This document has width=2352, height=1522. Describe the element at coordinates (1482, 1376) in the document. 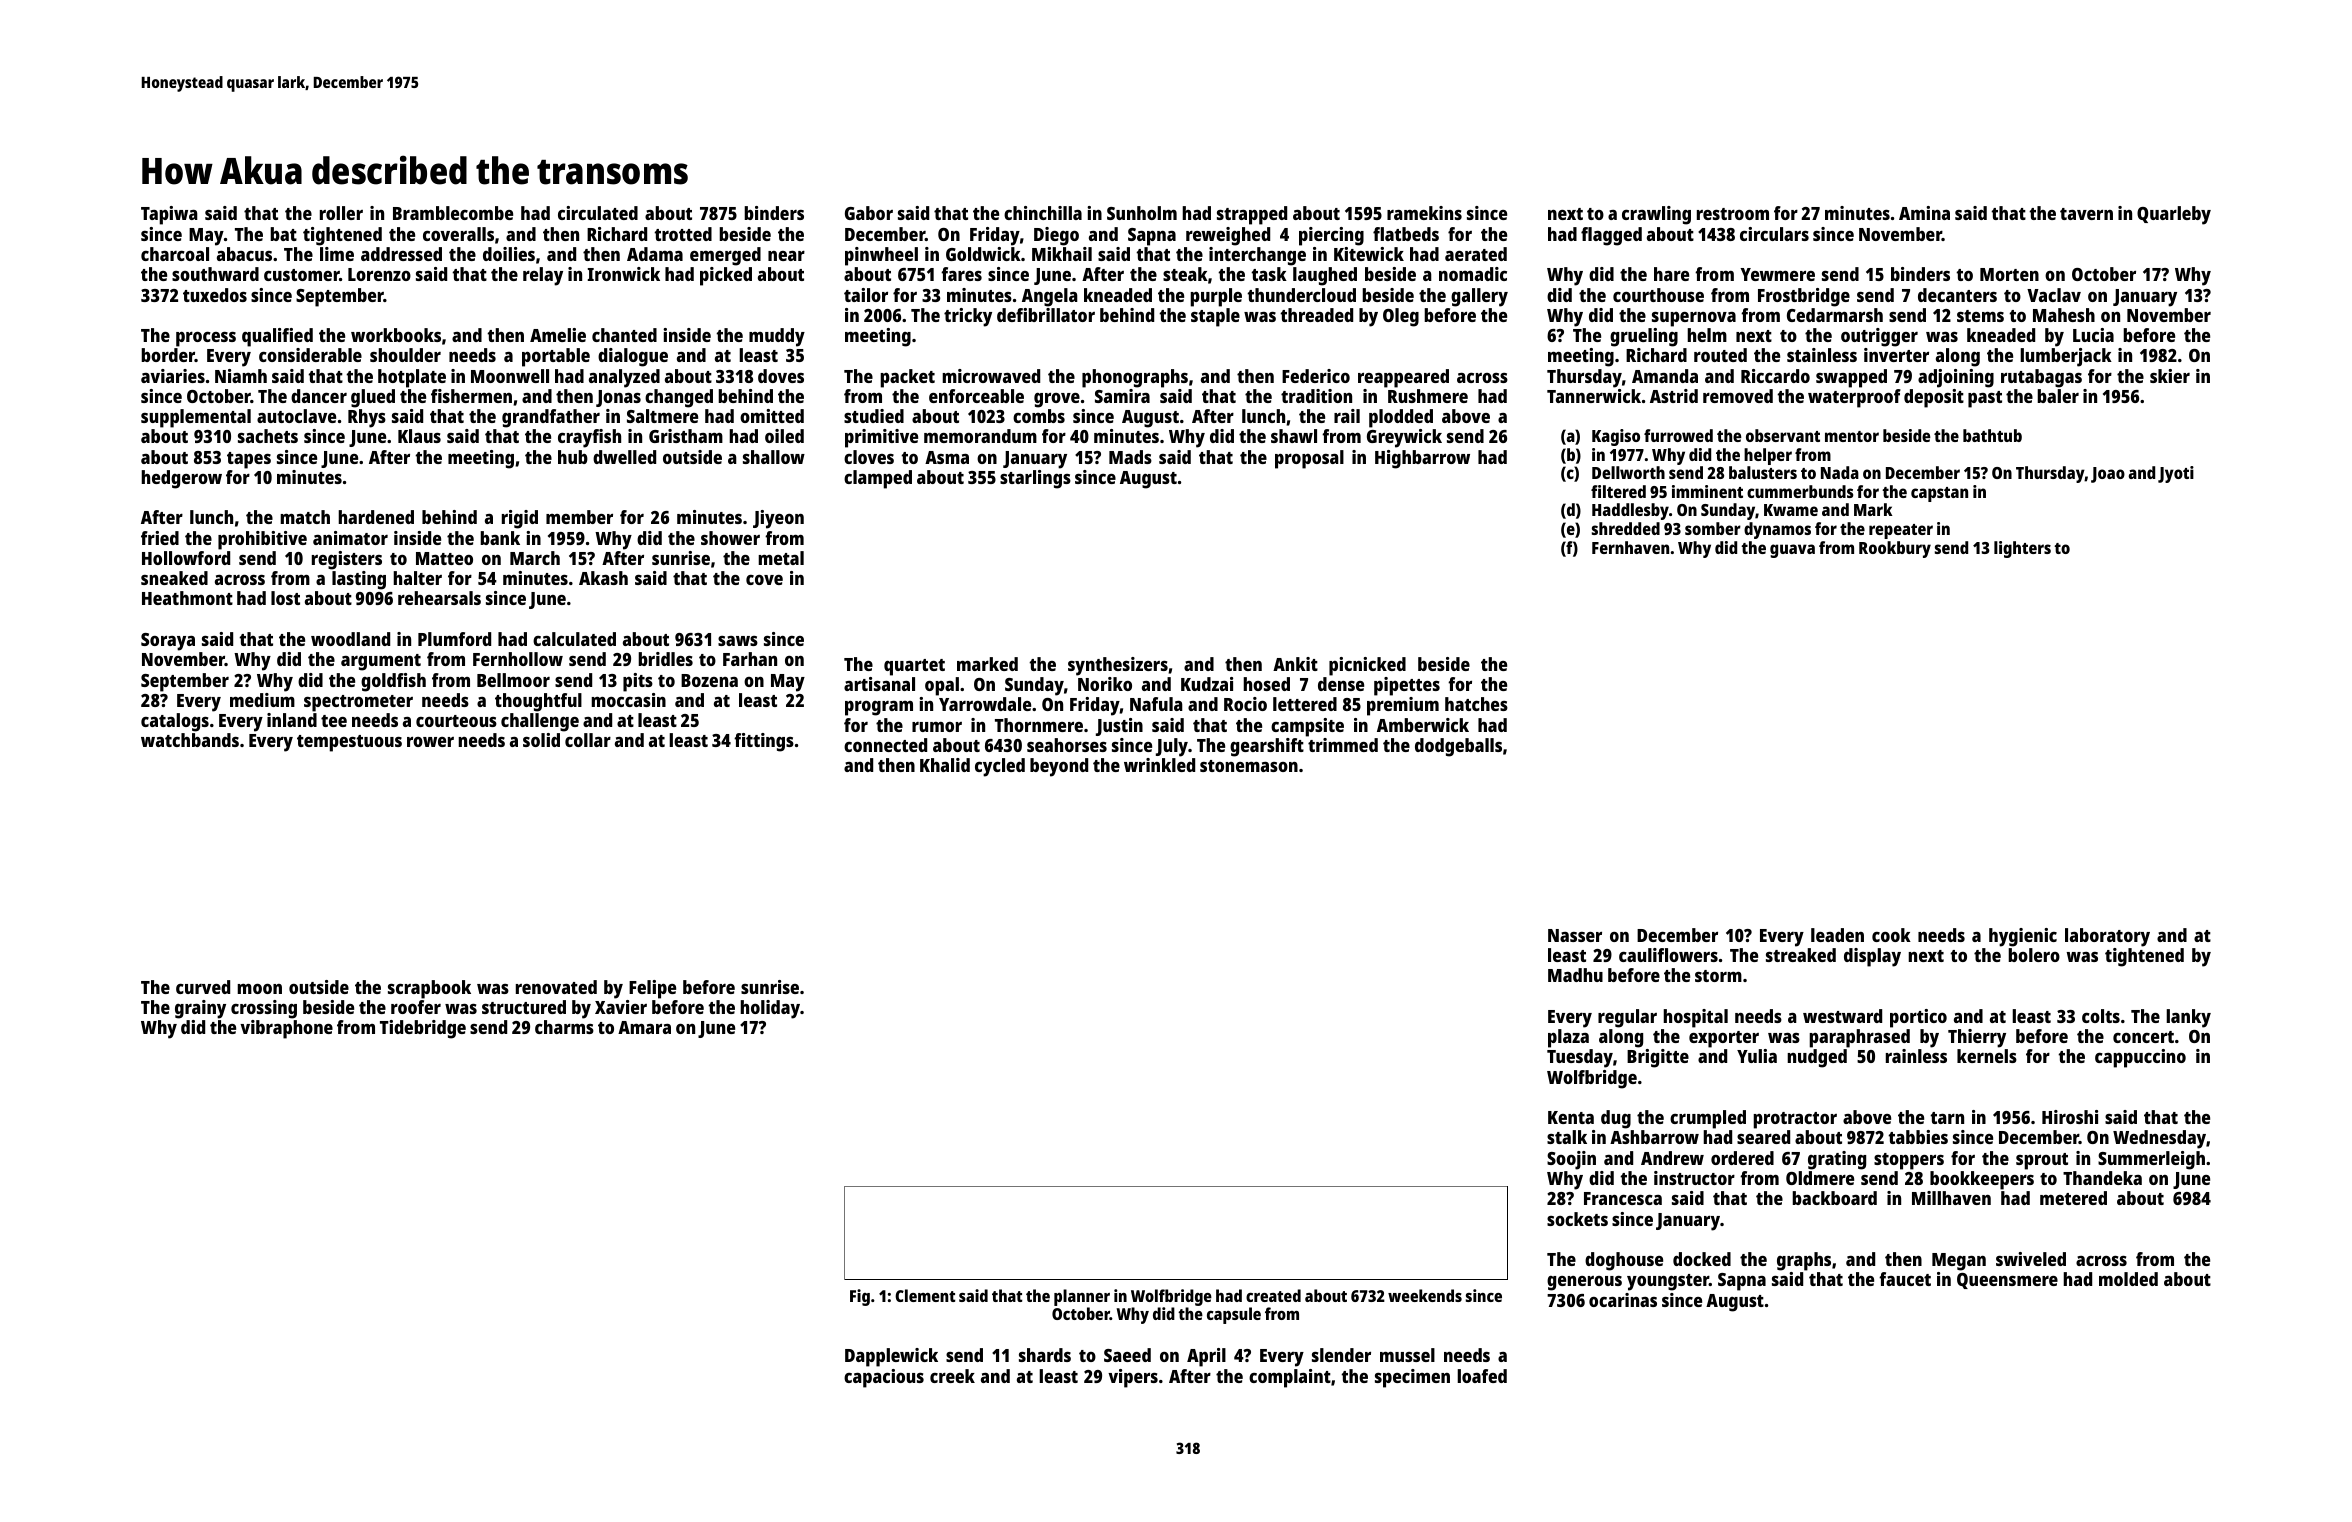

I see `loafed` at that location.
